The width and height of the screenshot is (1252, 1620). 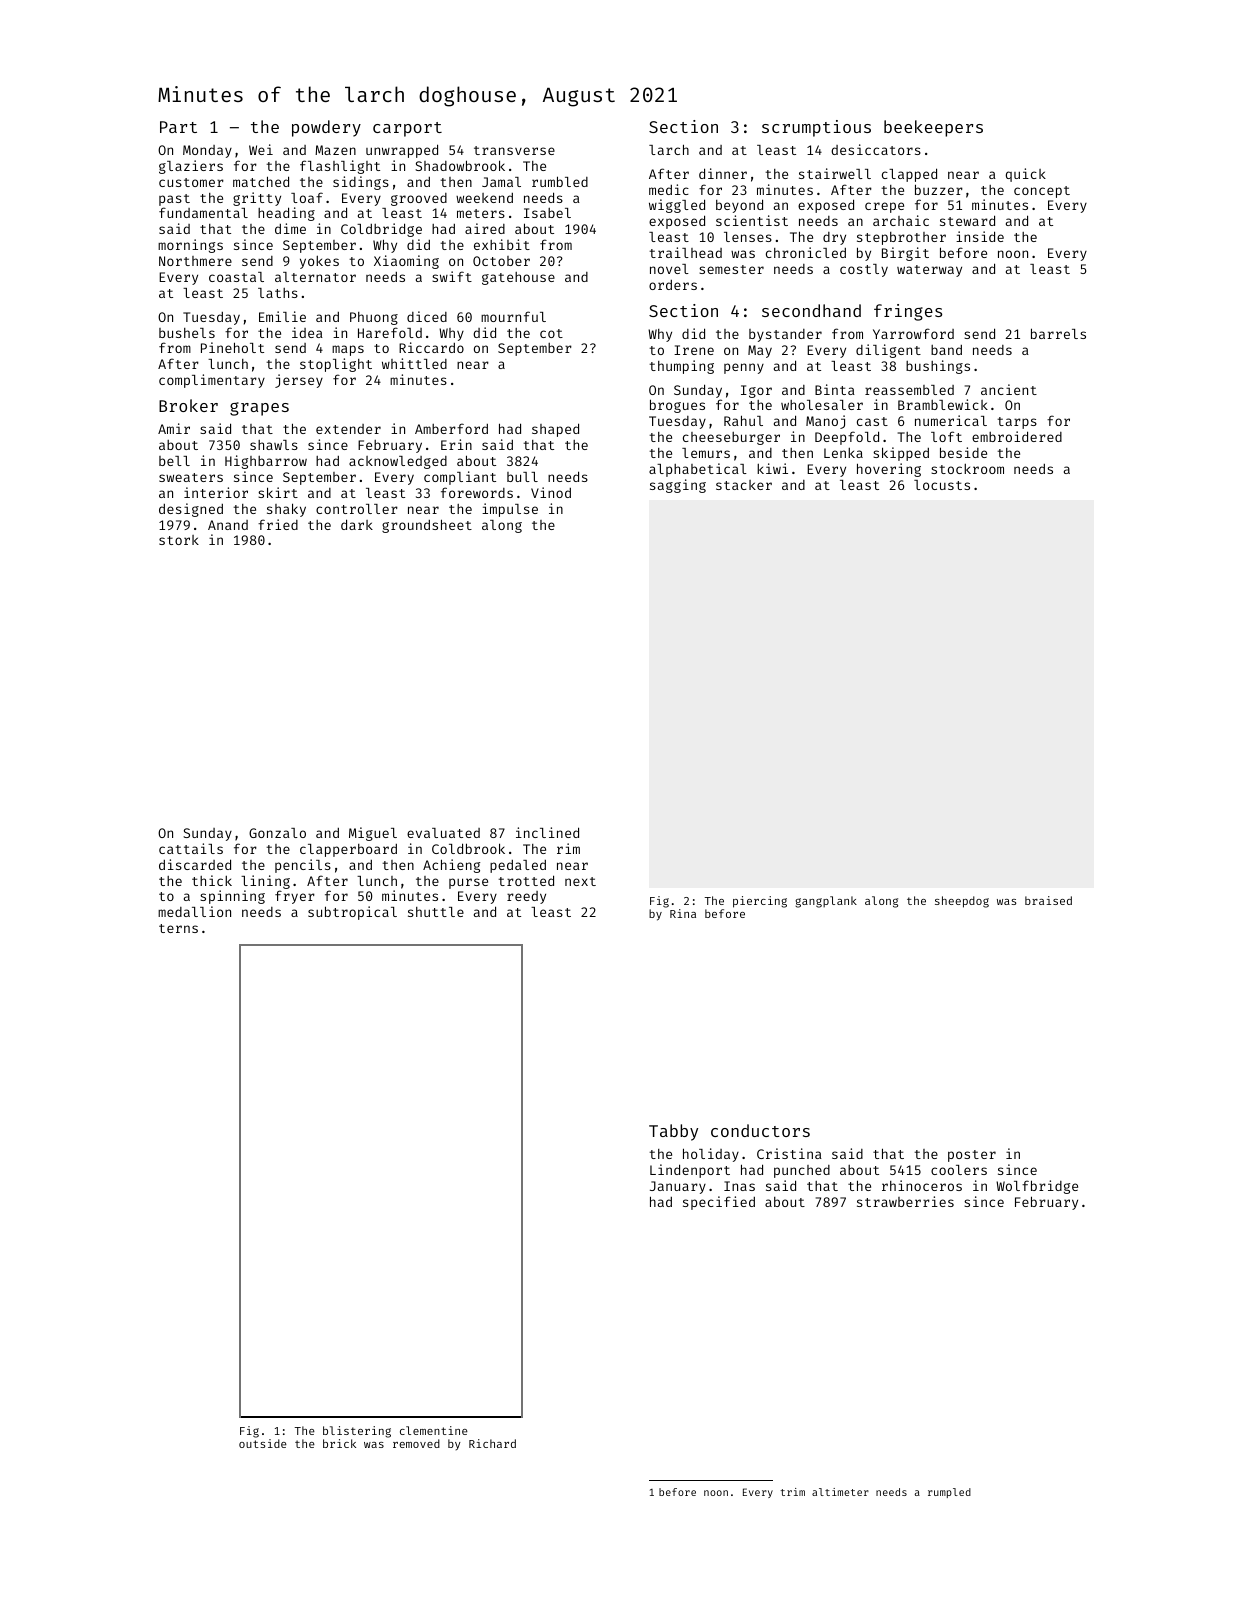 What do you see at coordinates (236, 277) in the screenshot?
I see `coastal` at bounding box center [236, 277].
